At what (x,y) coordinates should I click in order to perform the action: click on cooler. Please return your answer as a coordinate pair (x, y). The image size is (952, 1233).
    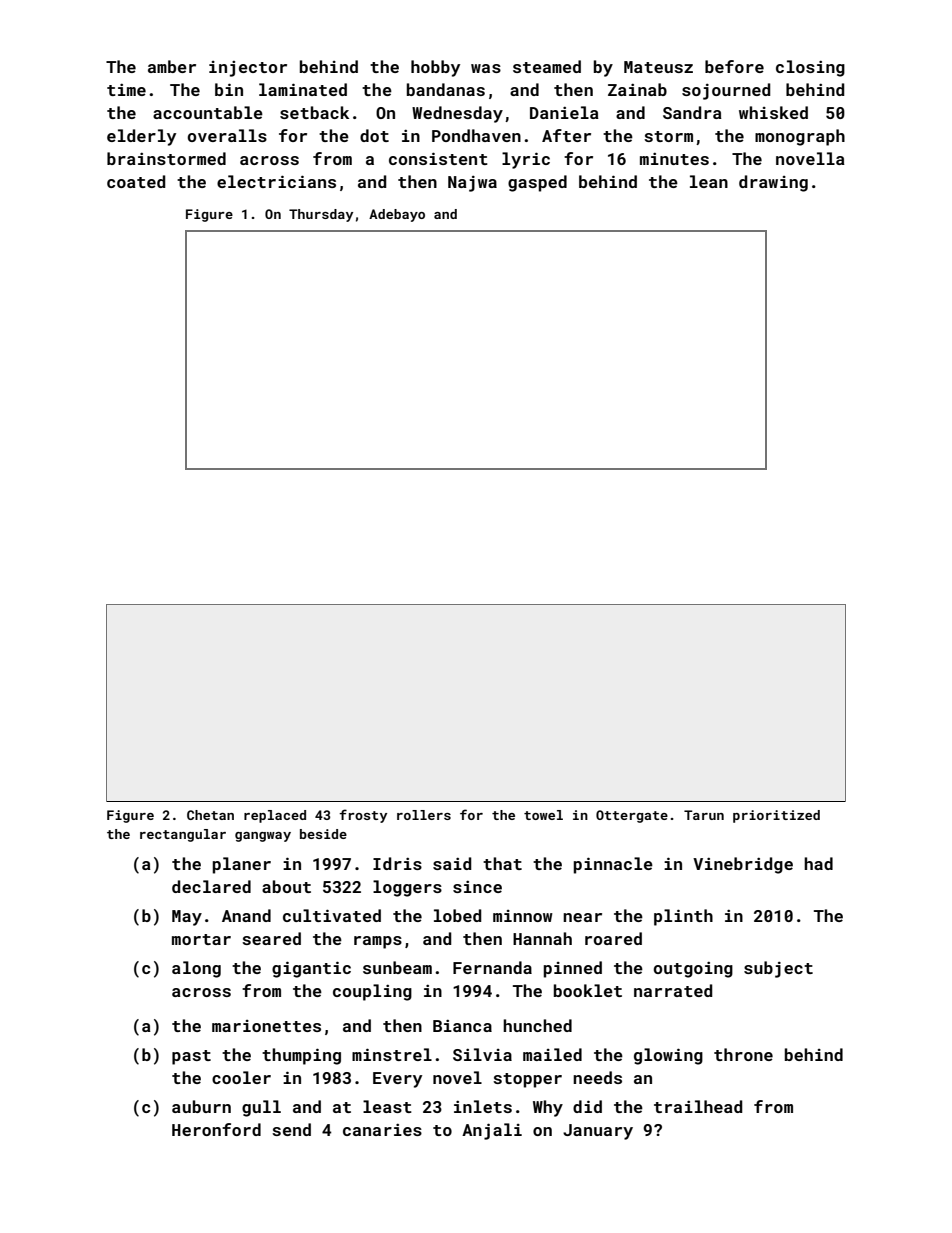
    Looking at the image, I should click on (241, 1077).
